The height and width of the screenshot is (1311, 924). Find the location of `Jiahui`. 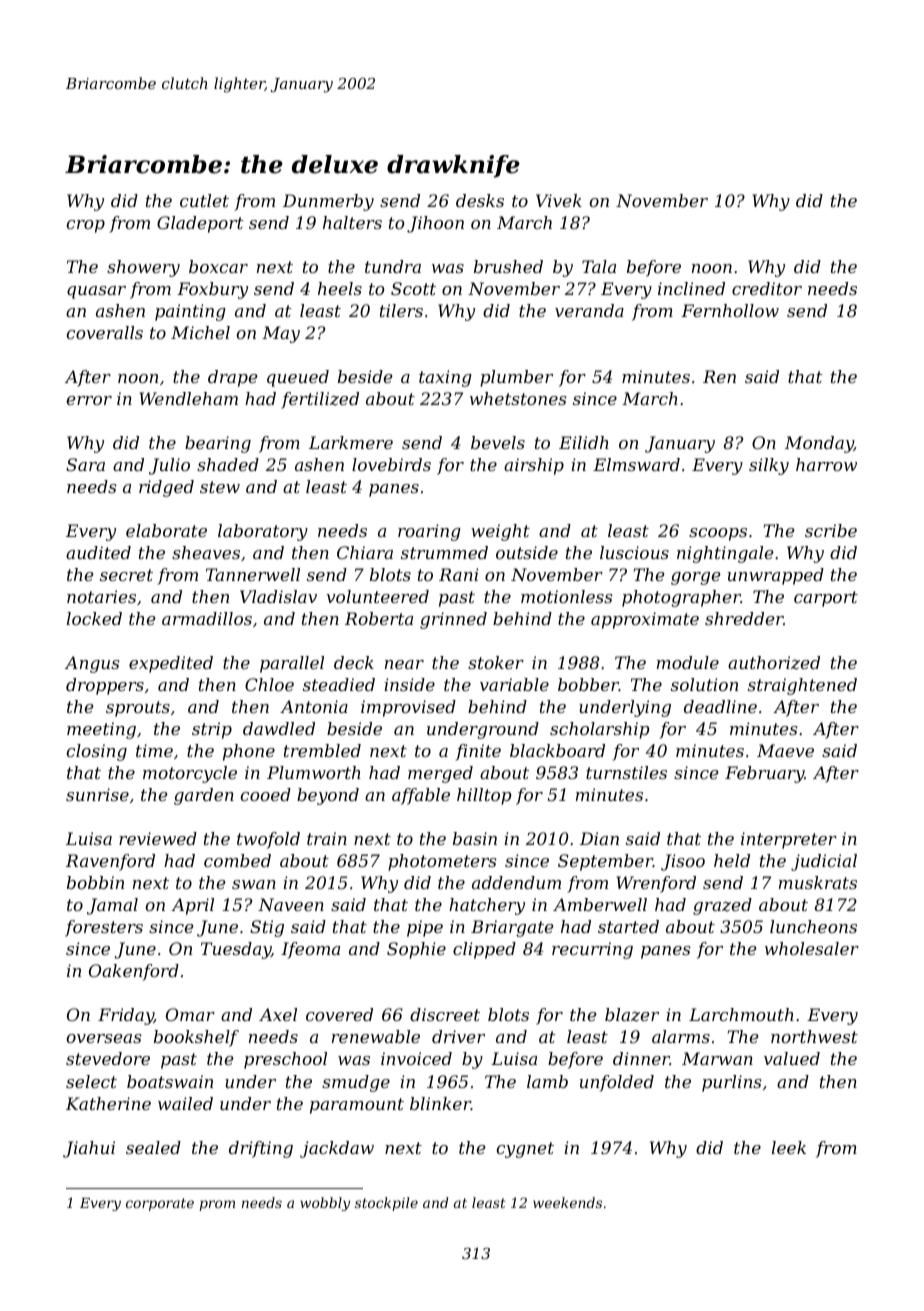

Jiahui is located at coordinates (89, 1149).
